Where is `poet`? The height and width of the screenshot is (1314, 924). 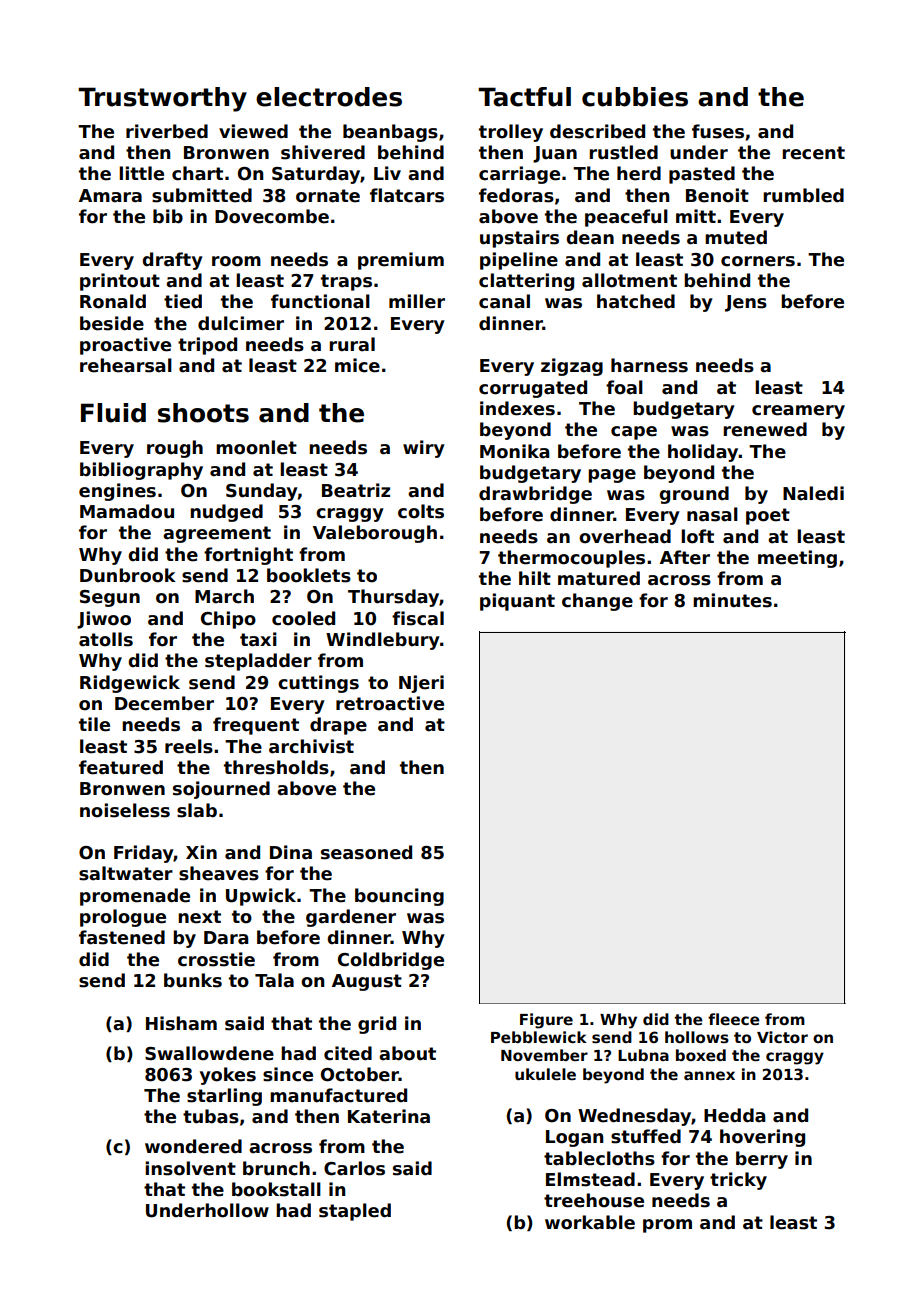 poet is located at coordinates (768, 516).
